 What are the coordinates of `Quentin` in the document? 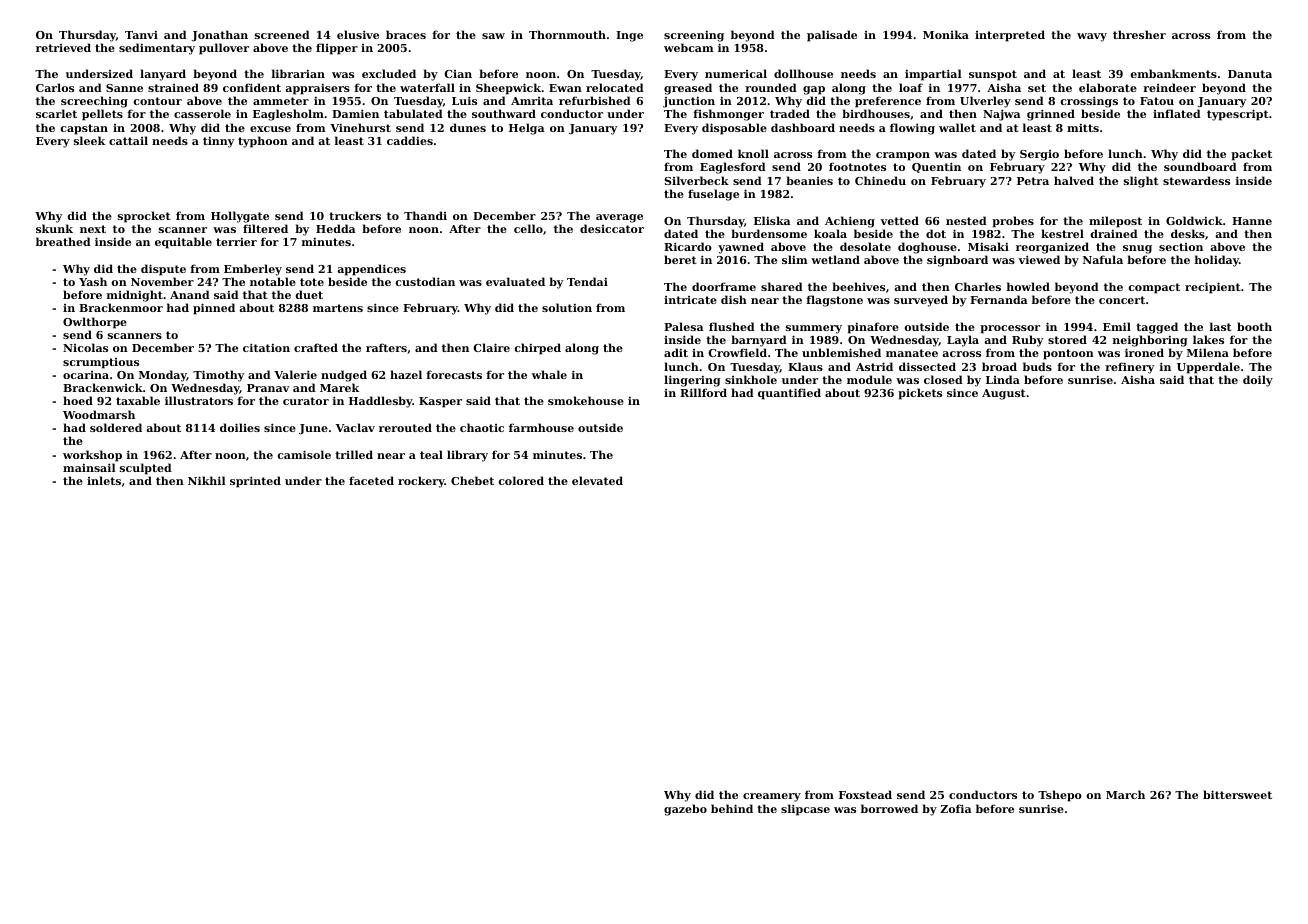 It's located at (936, 167).
